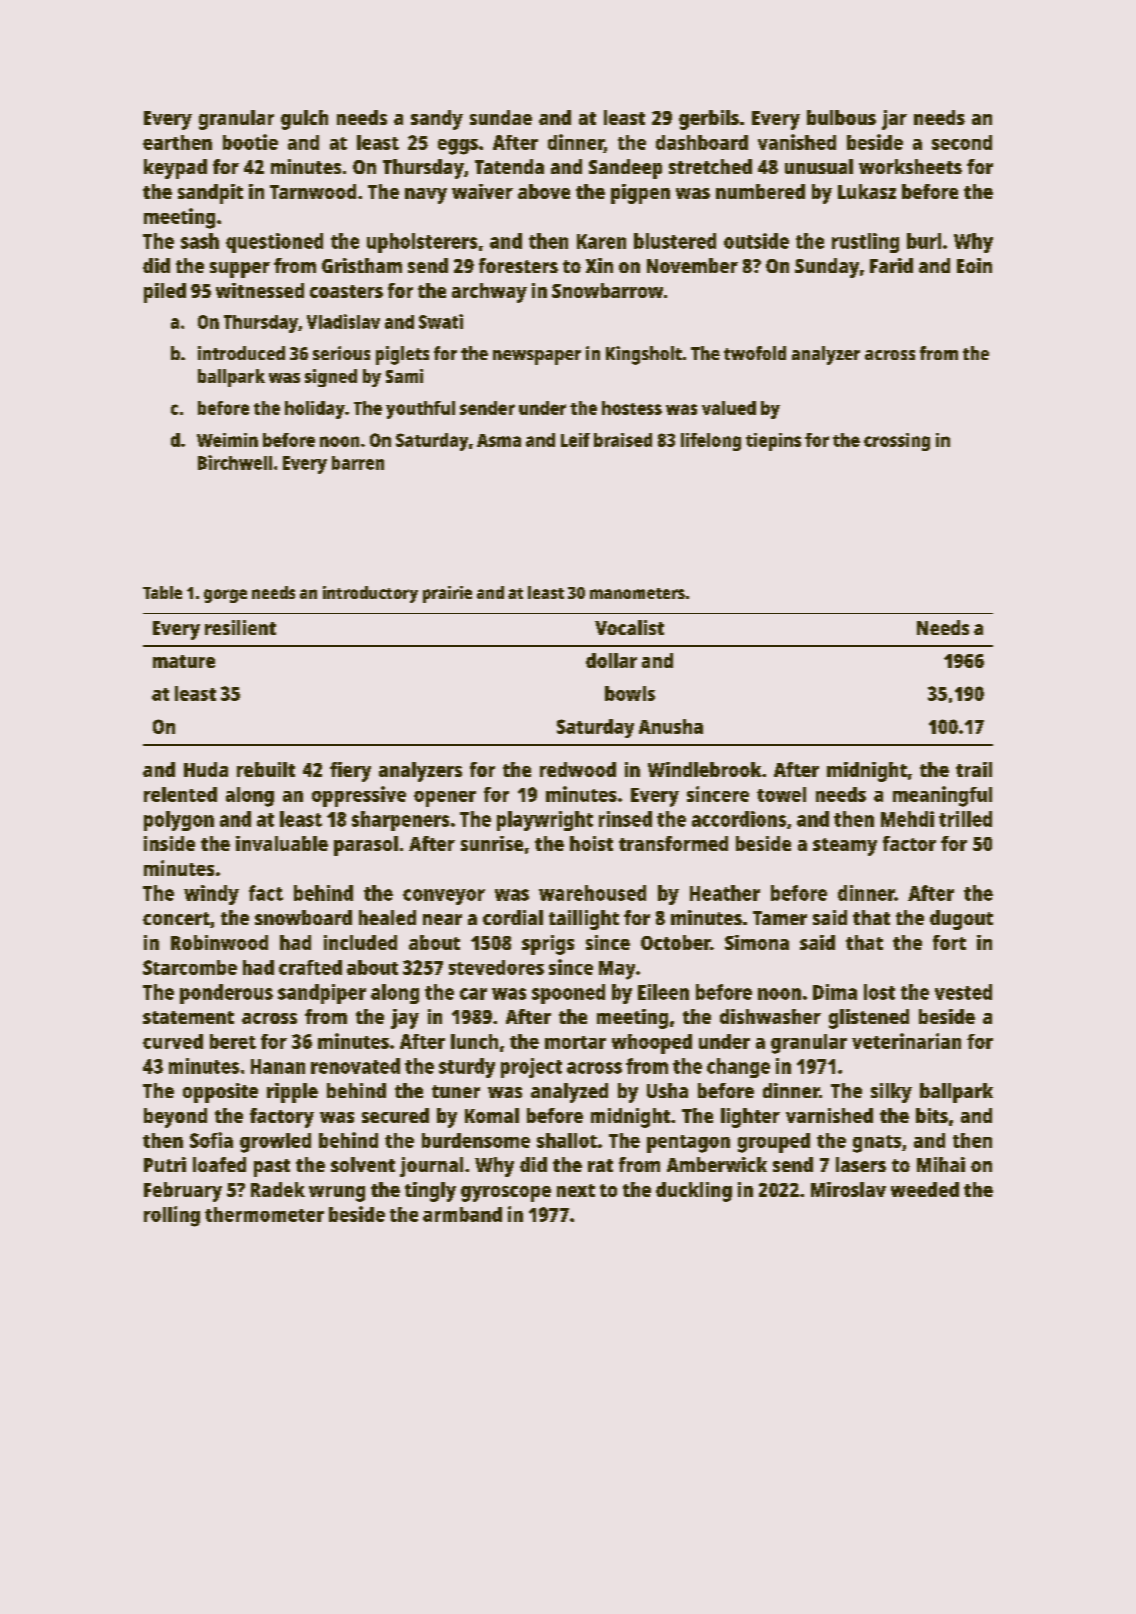  Describe the element at coordinates (462, 1214) in the screenshot. I see `armband` at that location.
